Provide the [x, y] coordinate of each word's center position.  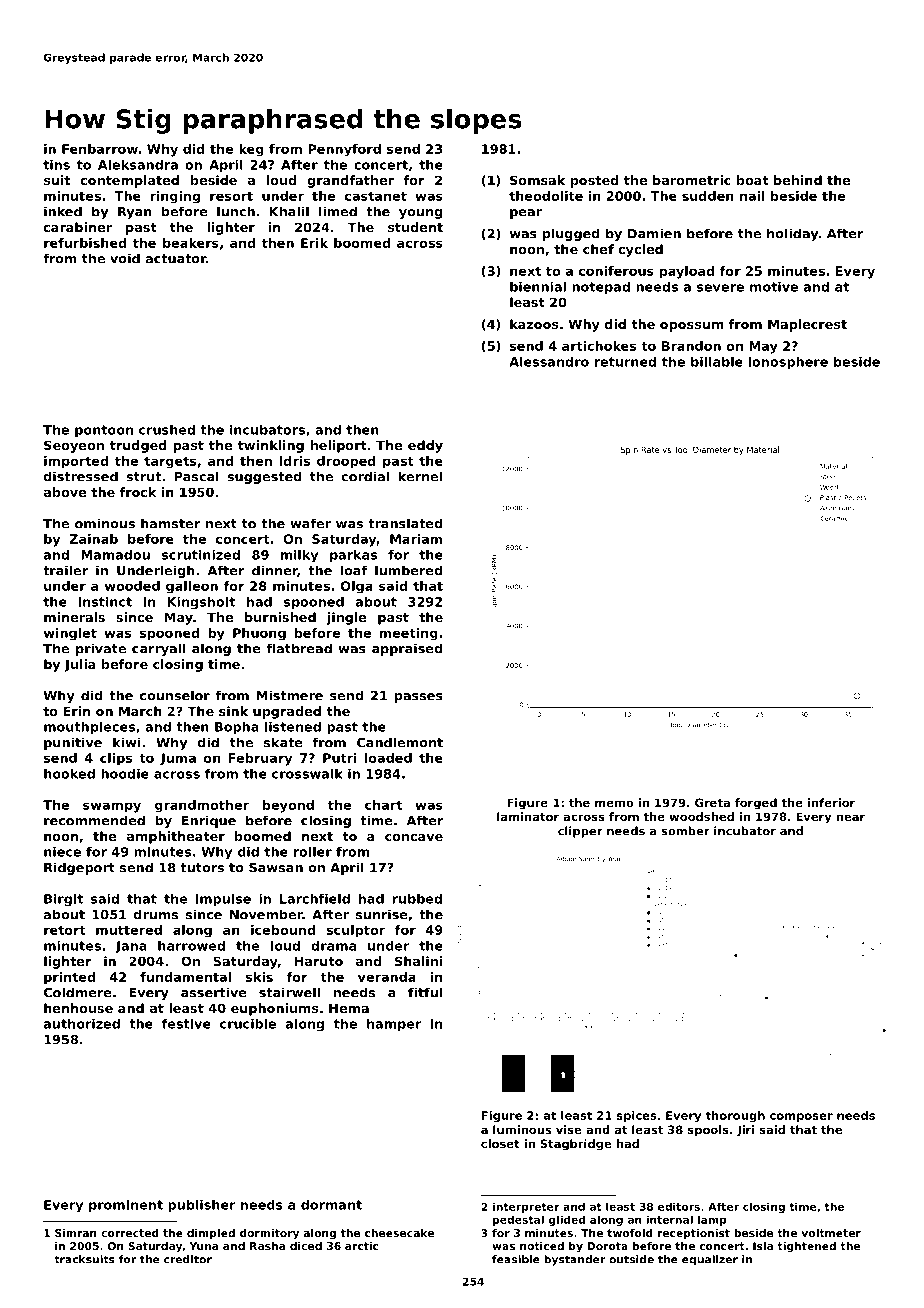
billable [717, 362]
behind [798, 180]
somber [685, 831]
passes [419, 698]
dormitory [269, 1234]
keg [251, 150]
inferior [831, 802]
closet [500, 1143]
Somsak [537, 180]
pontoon [104, 431]
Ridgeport [79, 868]
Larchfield [315, 899]
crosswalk [307, 774]
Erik [314, 243]
